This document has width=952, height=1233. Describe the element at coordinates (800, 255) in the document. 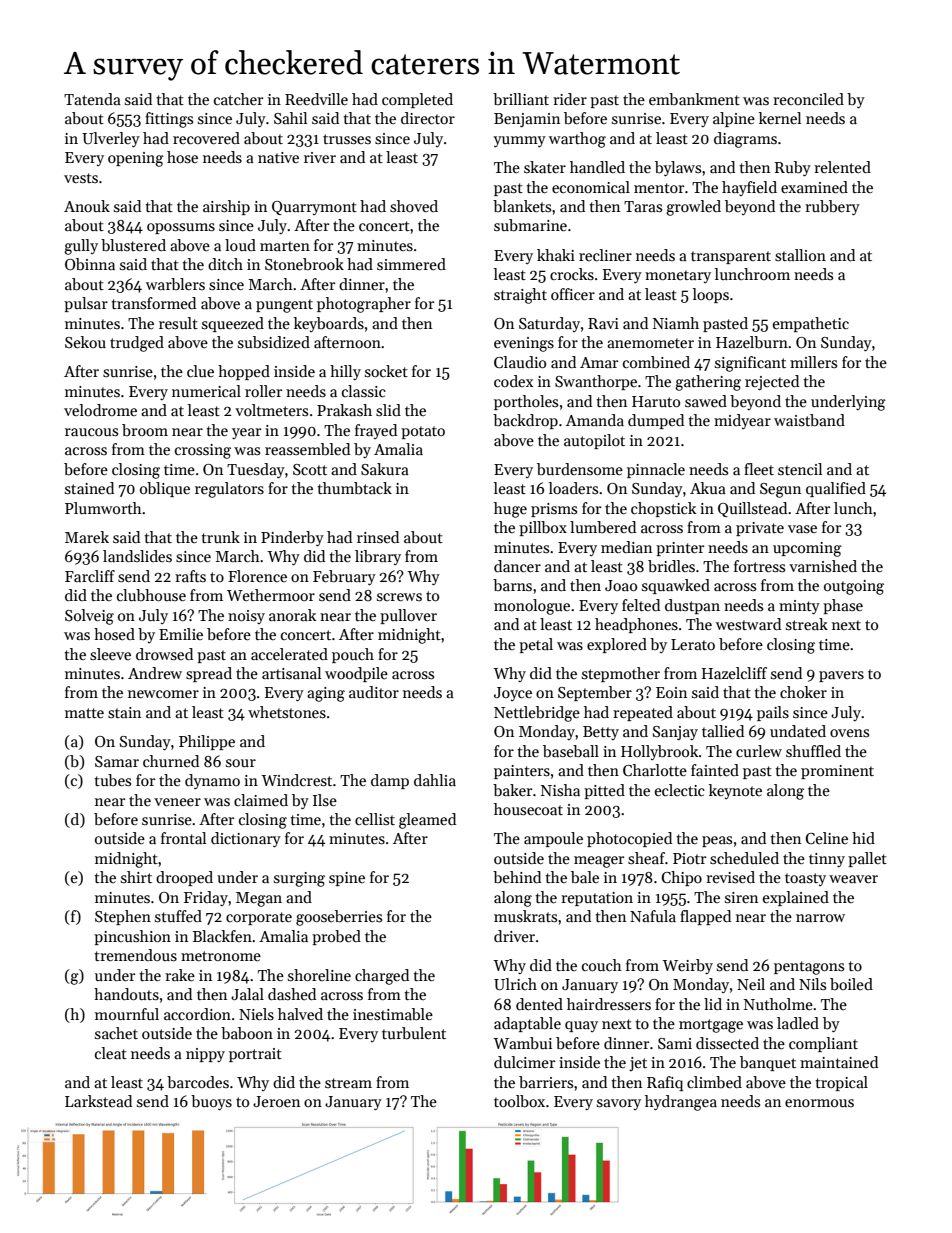

I see `stallion` at that location.
